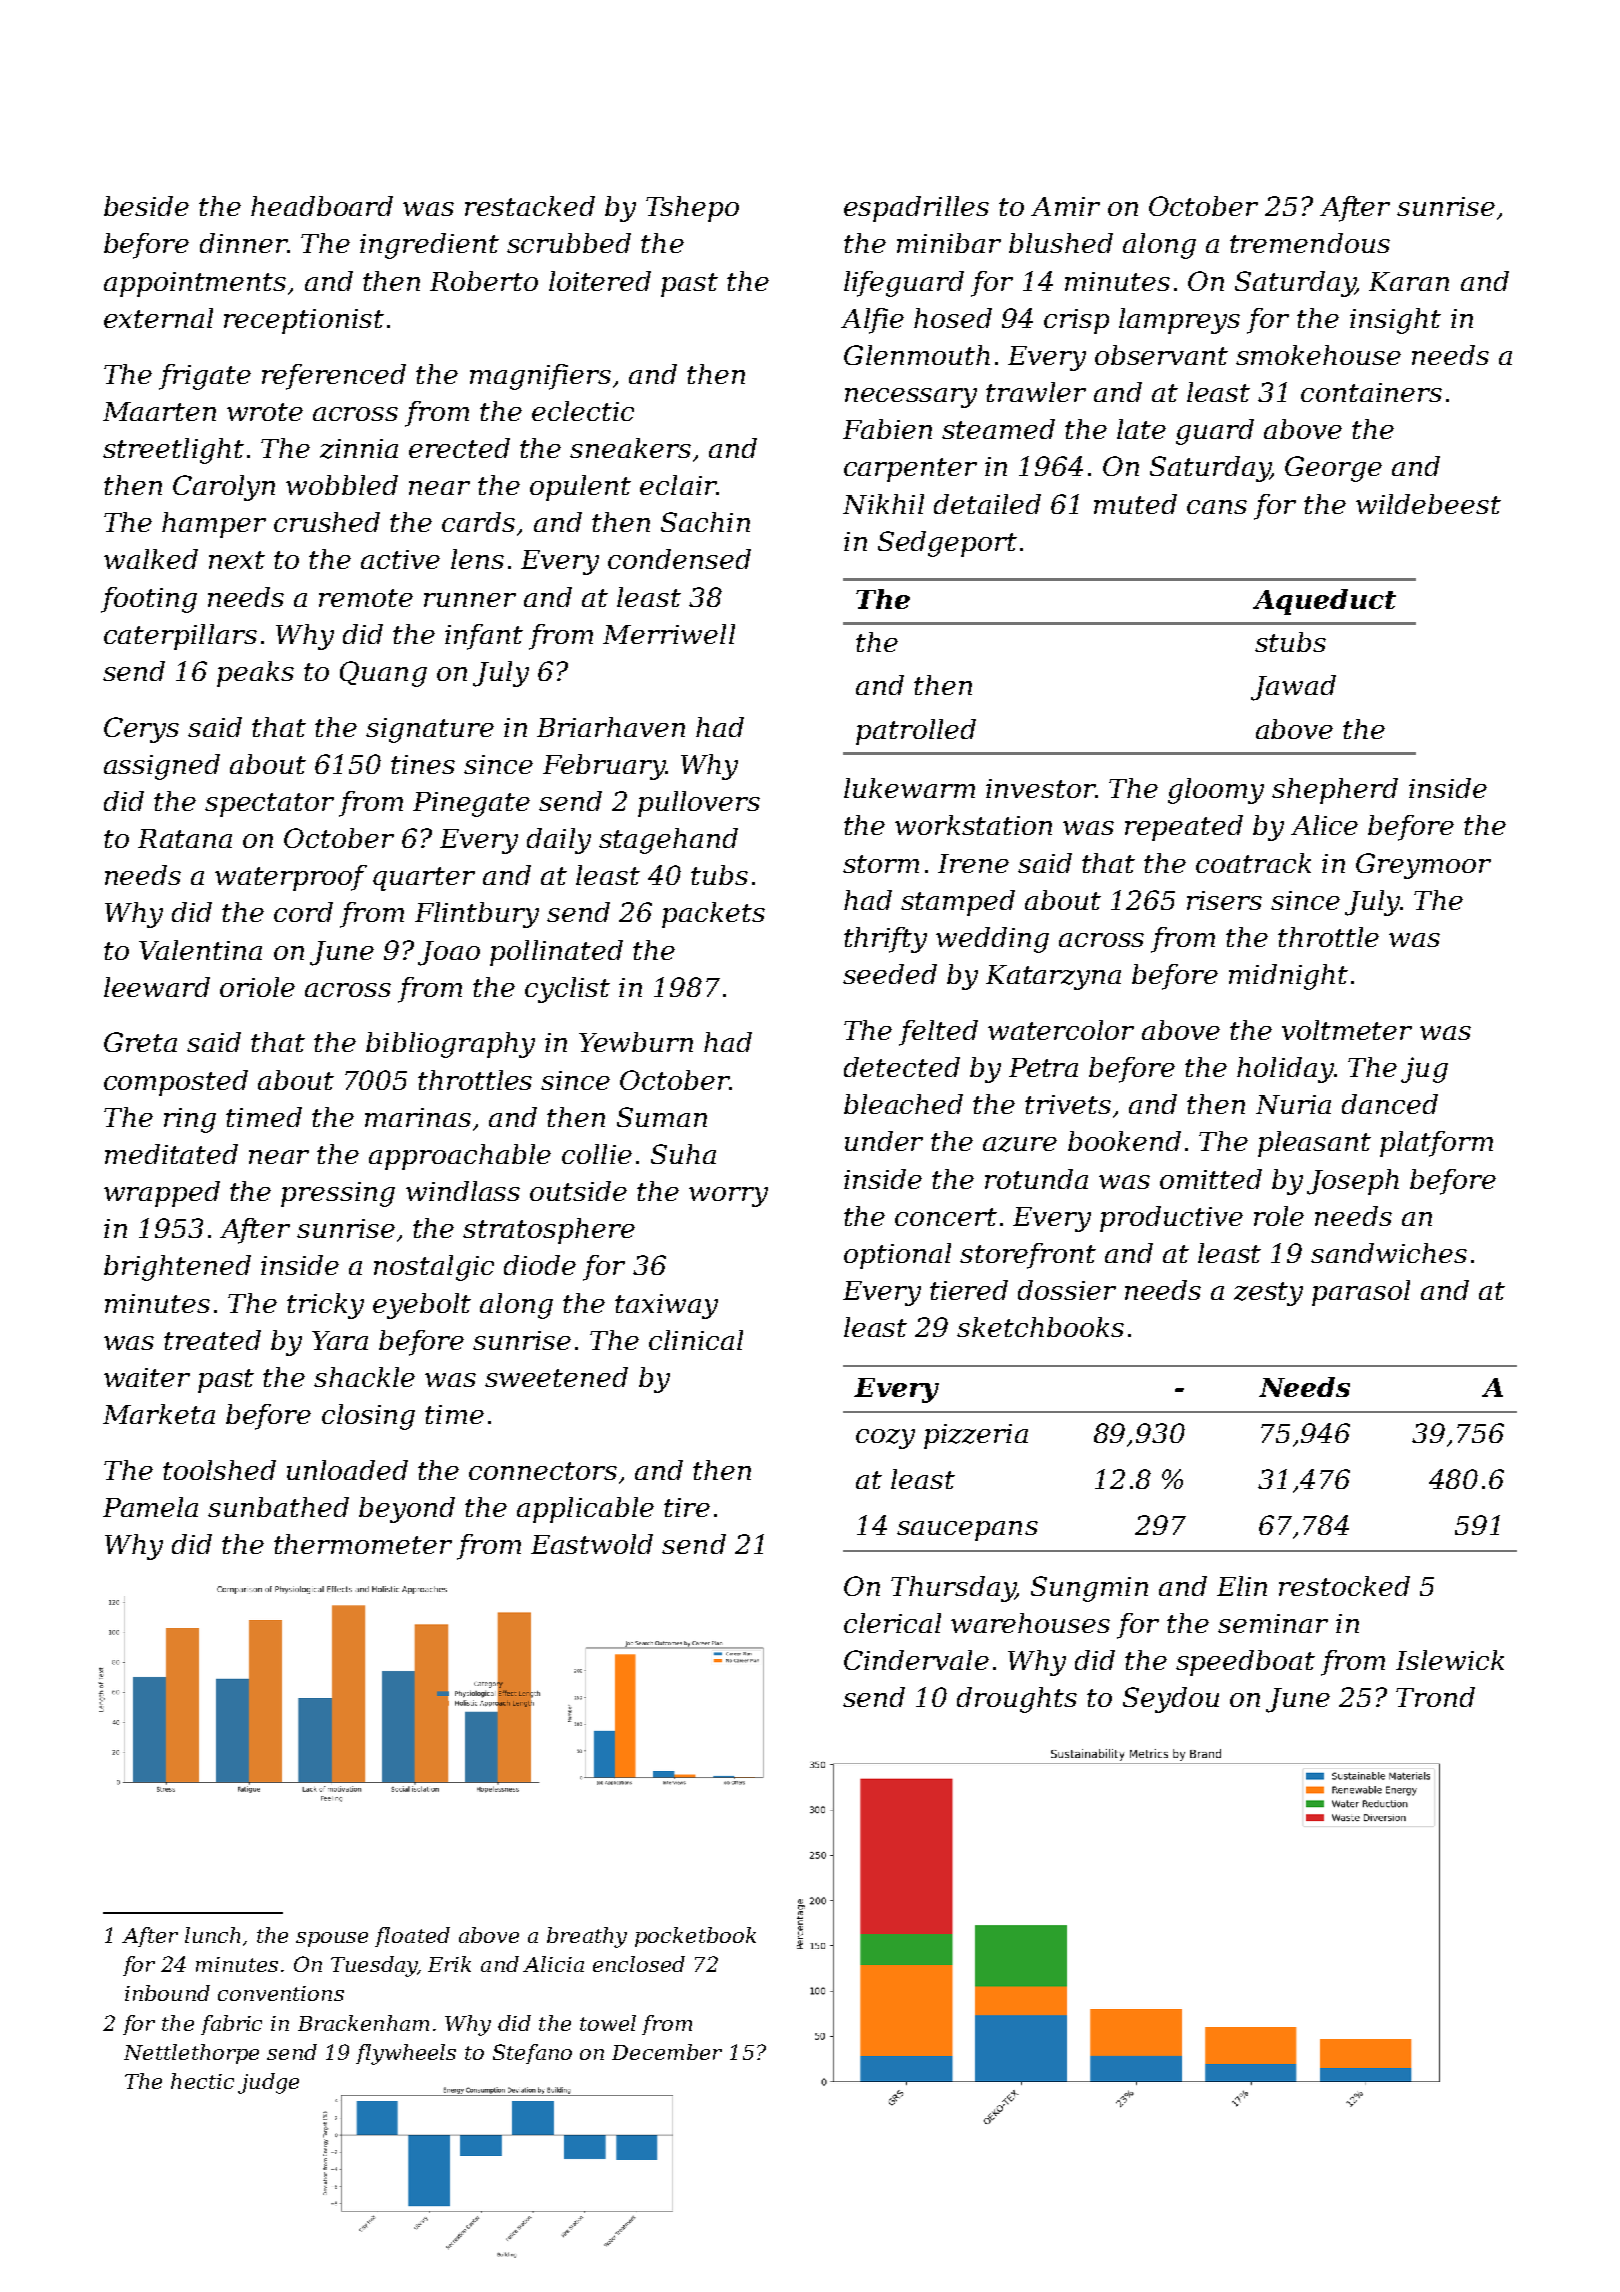 The image size is (1620, 2292). What do you see at coordinates (191, 2054) in the image?
I see `Nettlethorpe` at bounding box center [191, 2054].
